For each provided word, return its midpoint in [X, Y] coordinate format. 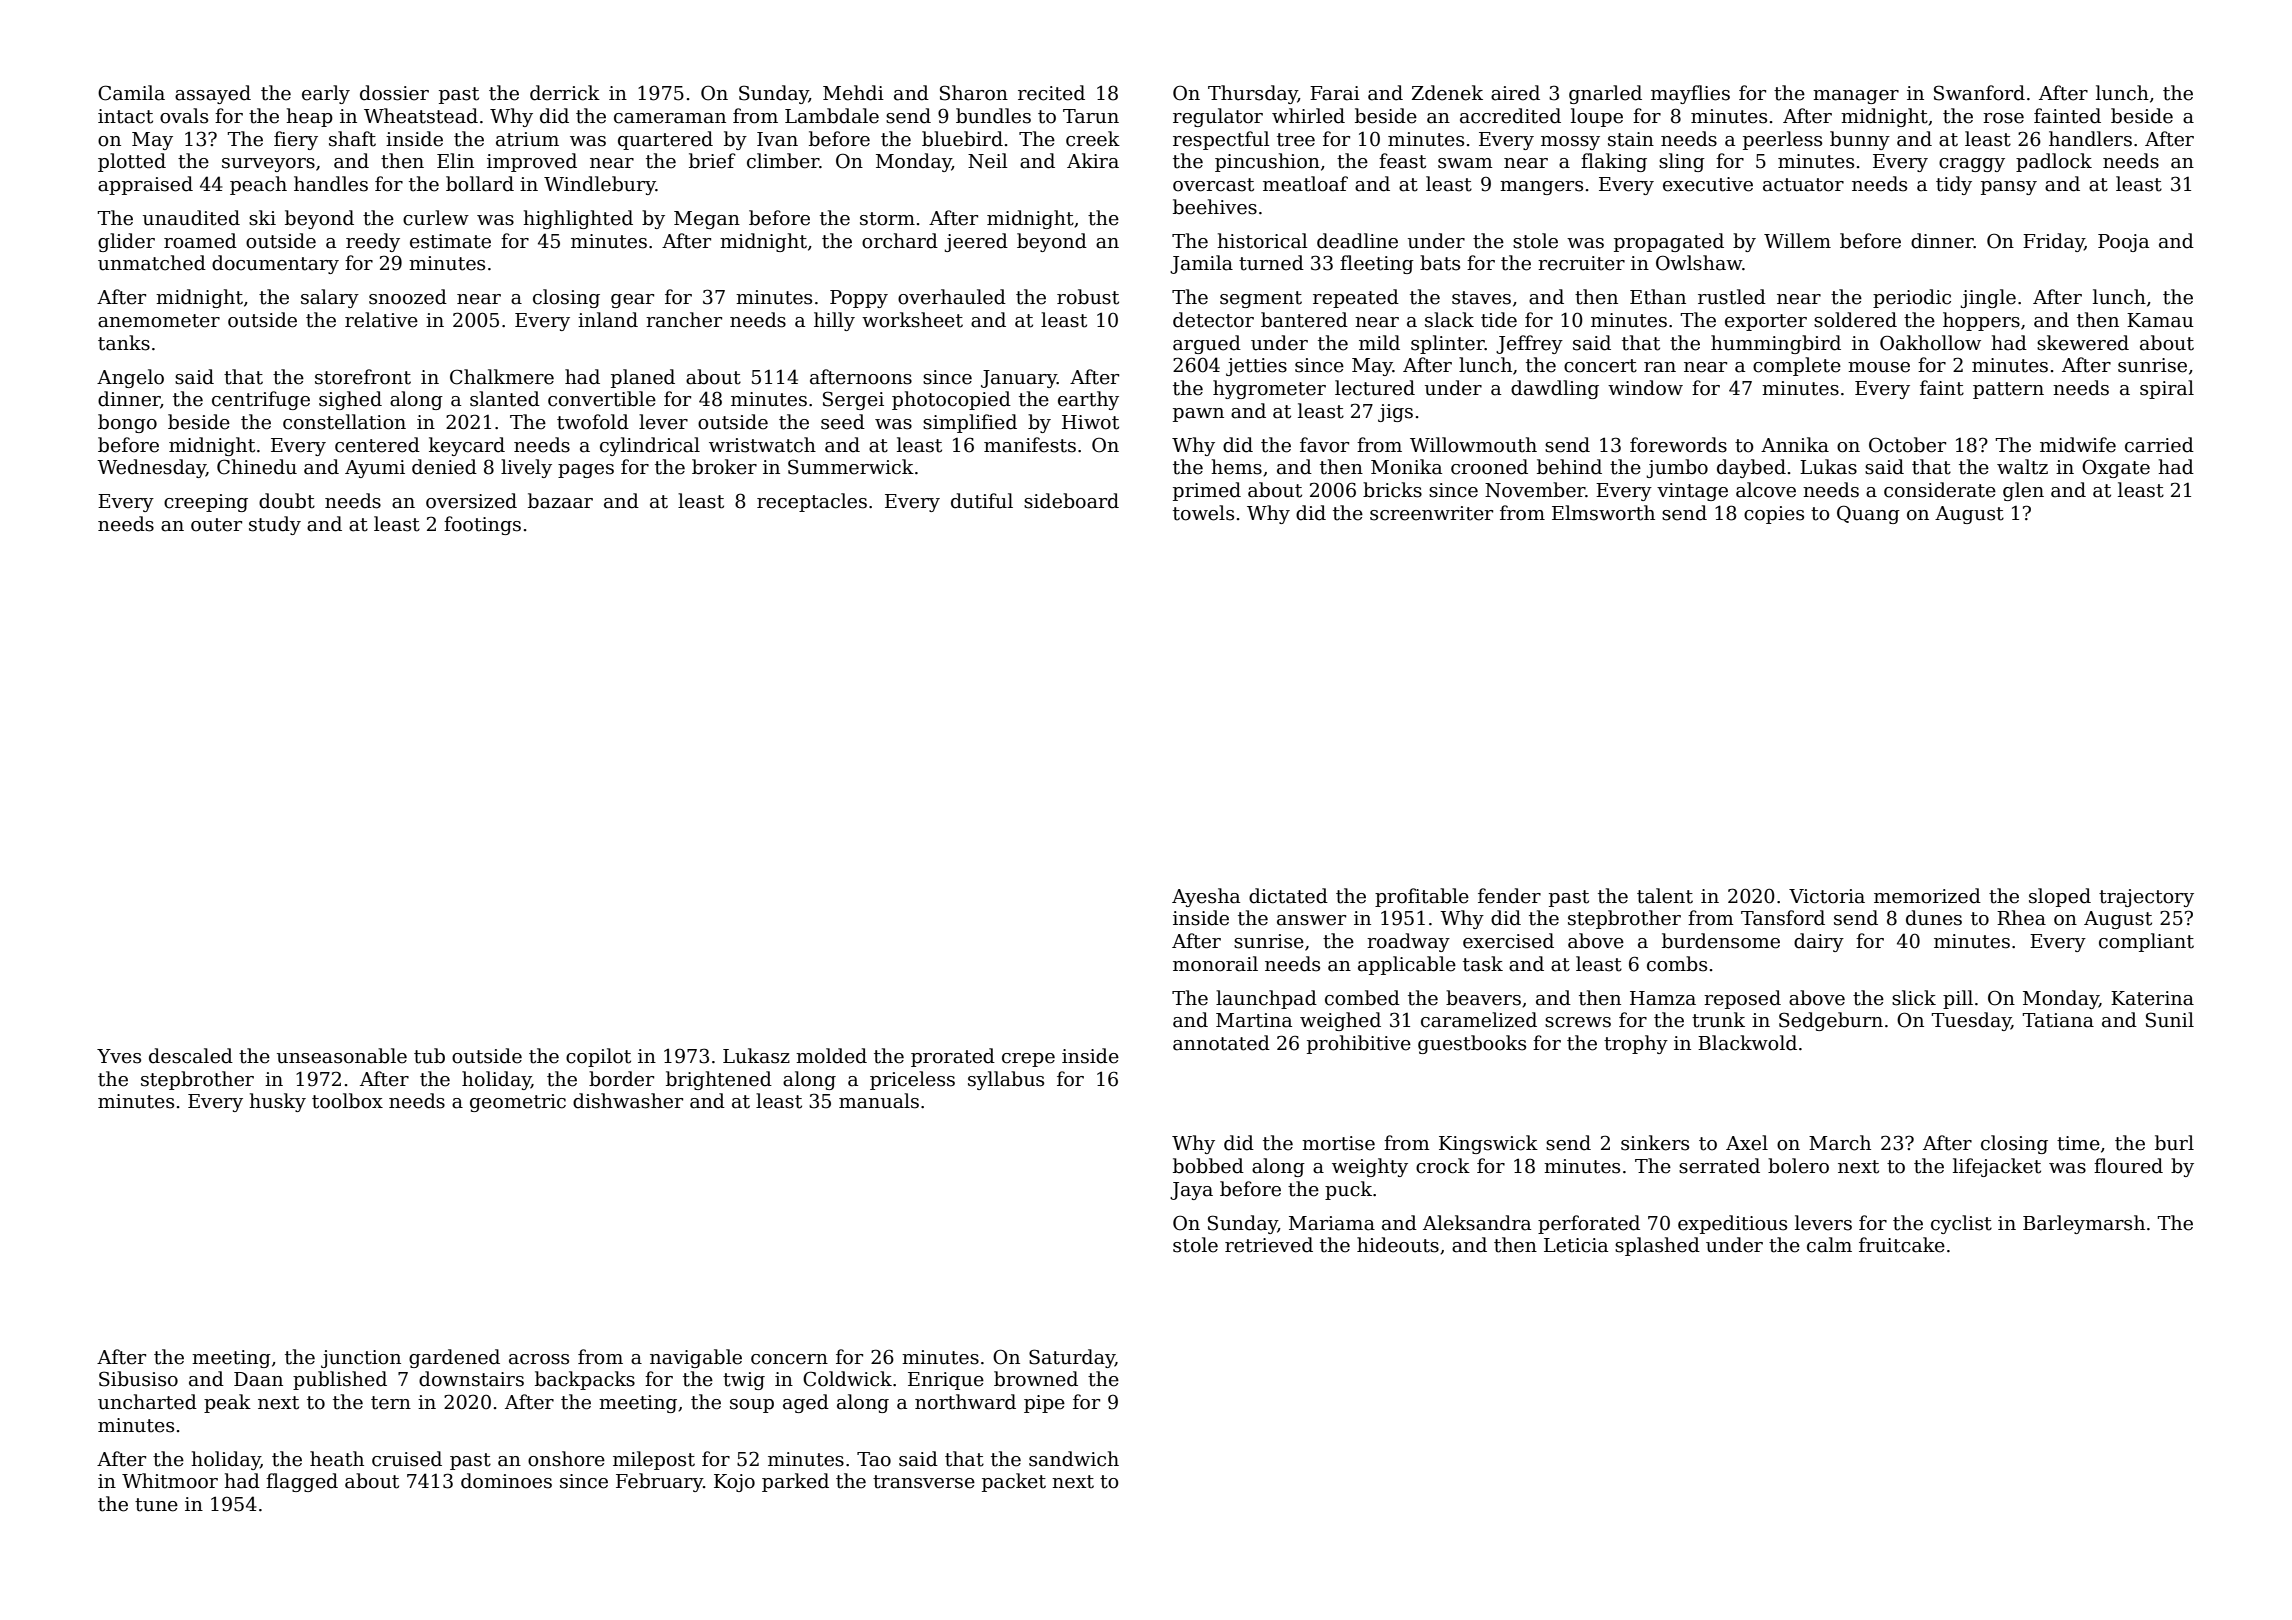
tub [429, 1056]
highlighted [578, 219]
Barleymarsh [2084, 1224]
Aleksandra [1477, 1223]
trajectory [2146, 898]
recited [1051, 93]
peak [227, 1403]
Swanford [1979, 93]
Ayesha [1206, 897]
